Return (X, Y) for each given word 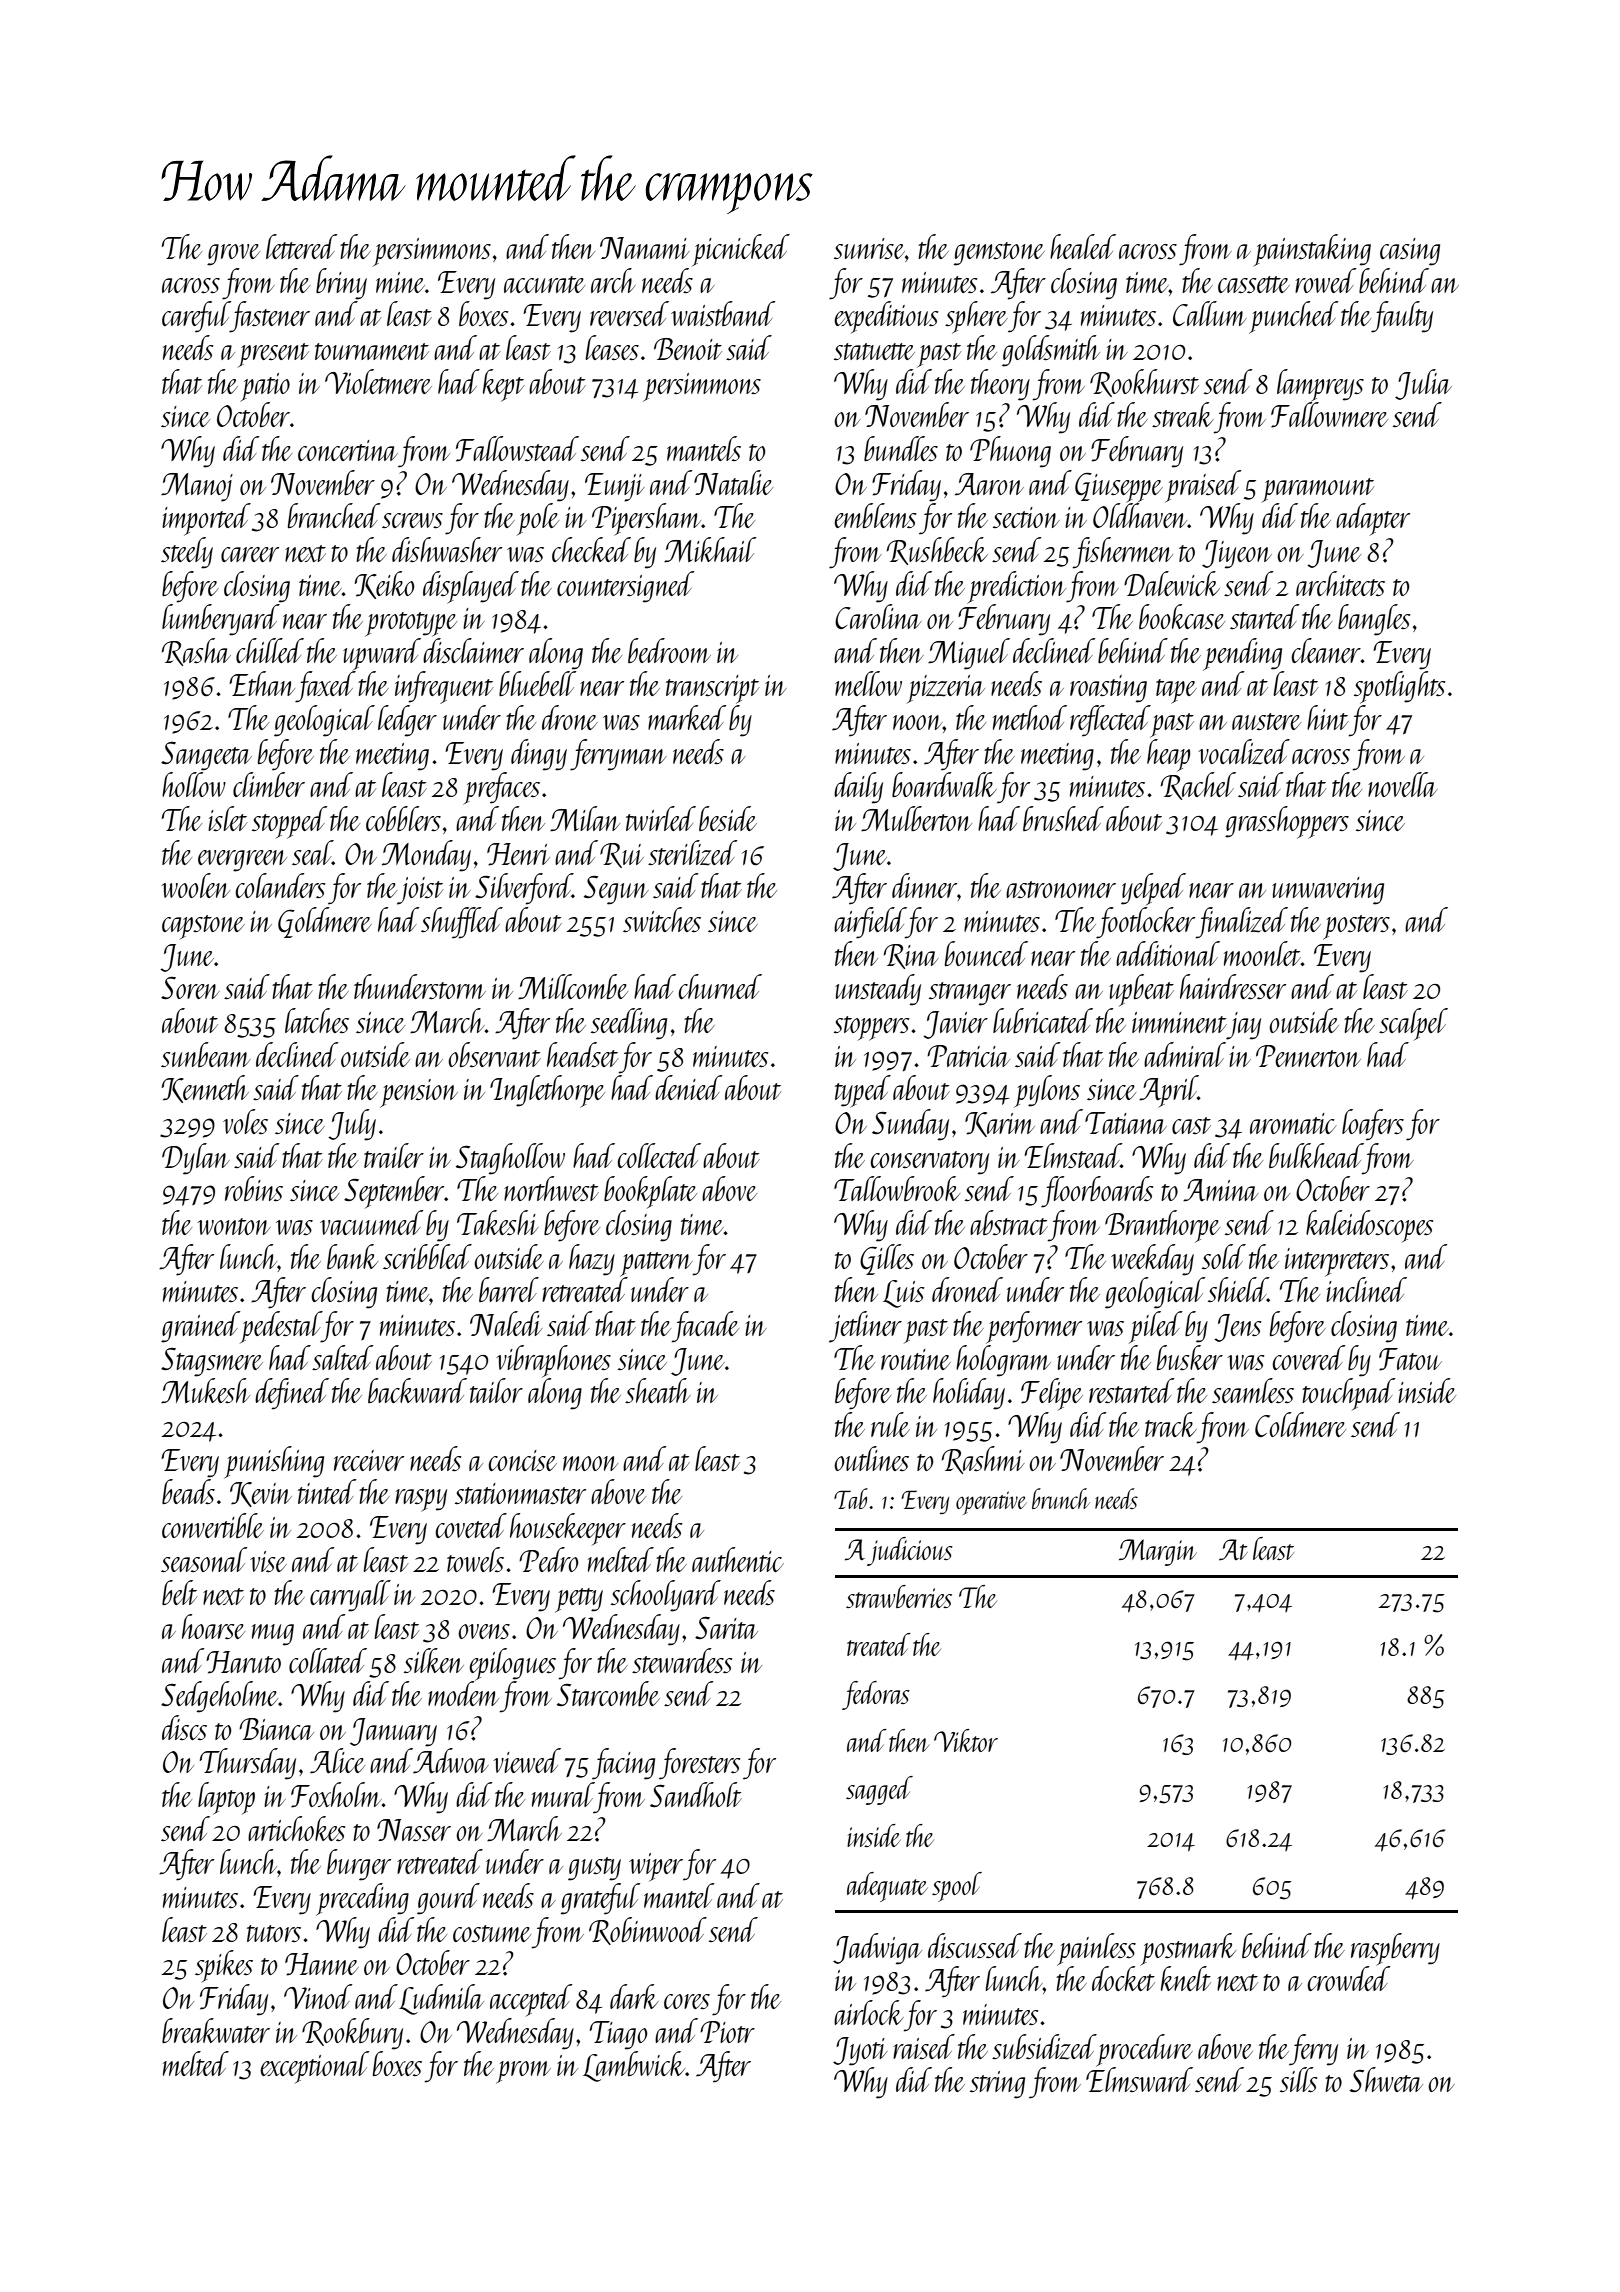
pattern (656, 1264)
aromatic (1293, 1123)
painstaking (1312, 250)
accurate (544, 284)
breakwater (216, 2030)
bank (352, 1256)
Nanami (644, 248)
